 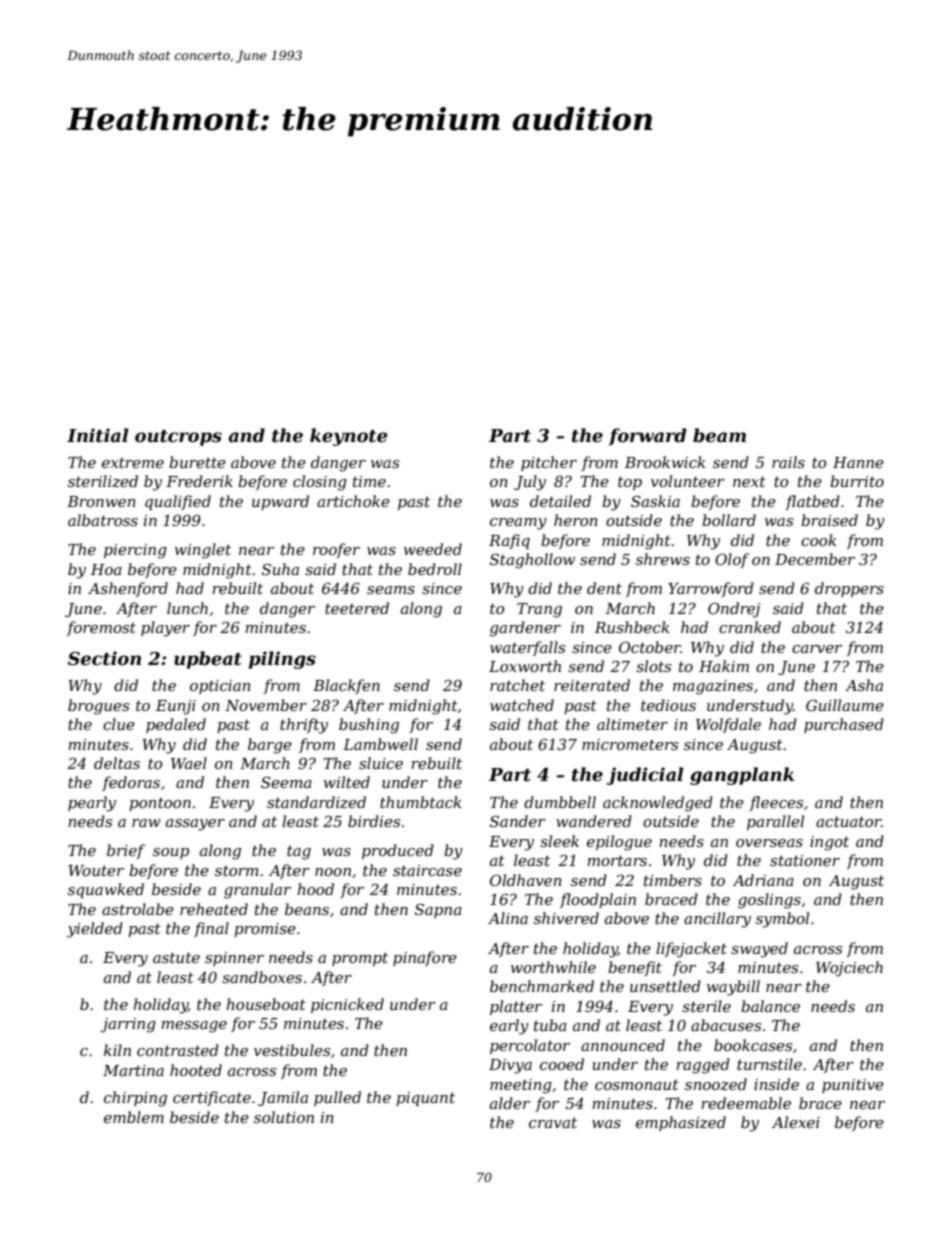 What do you see at coordinates (549, 463) in the screenshot?
I see `pitcher` at bounding box center [549, 463].
